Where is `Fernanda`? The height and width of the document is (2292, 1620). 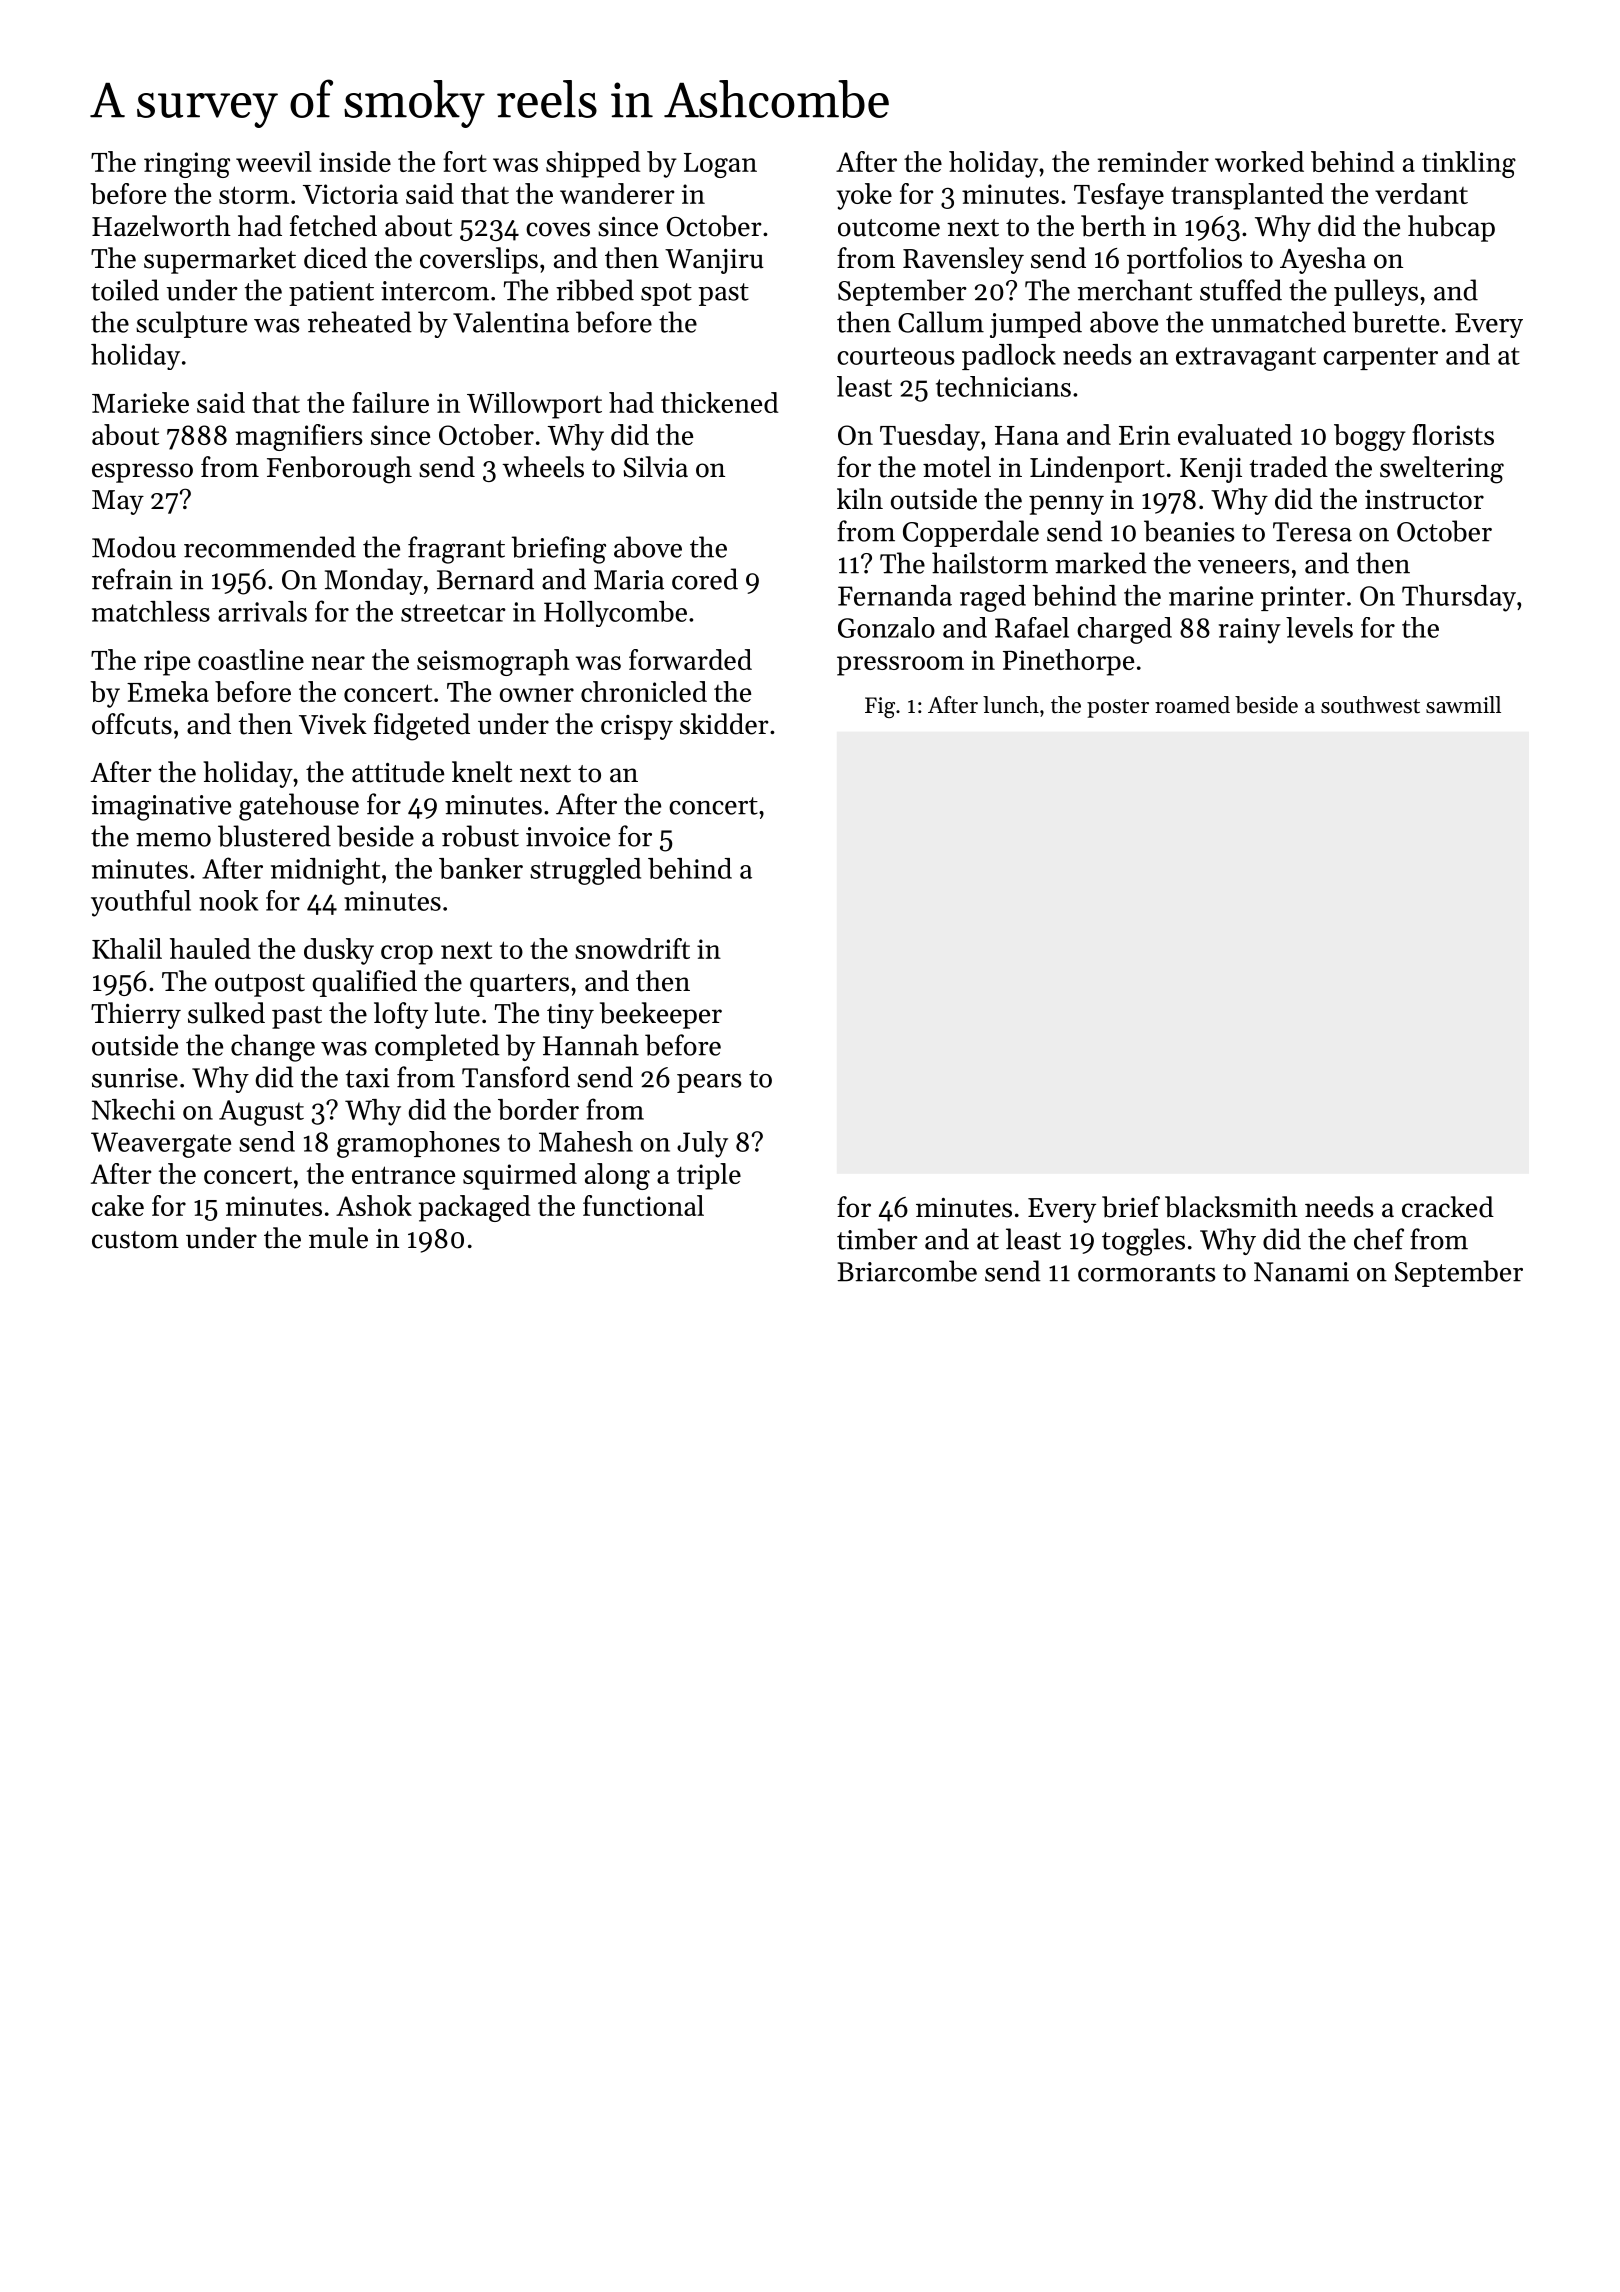 Fernanda is located at coordinates (895, 595).
